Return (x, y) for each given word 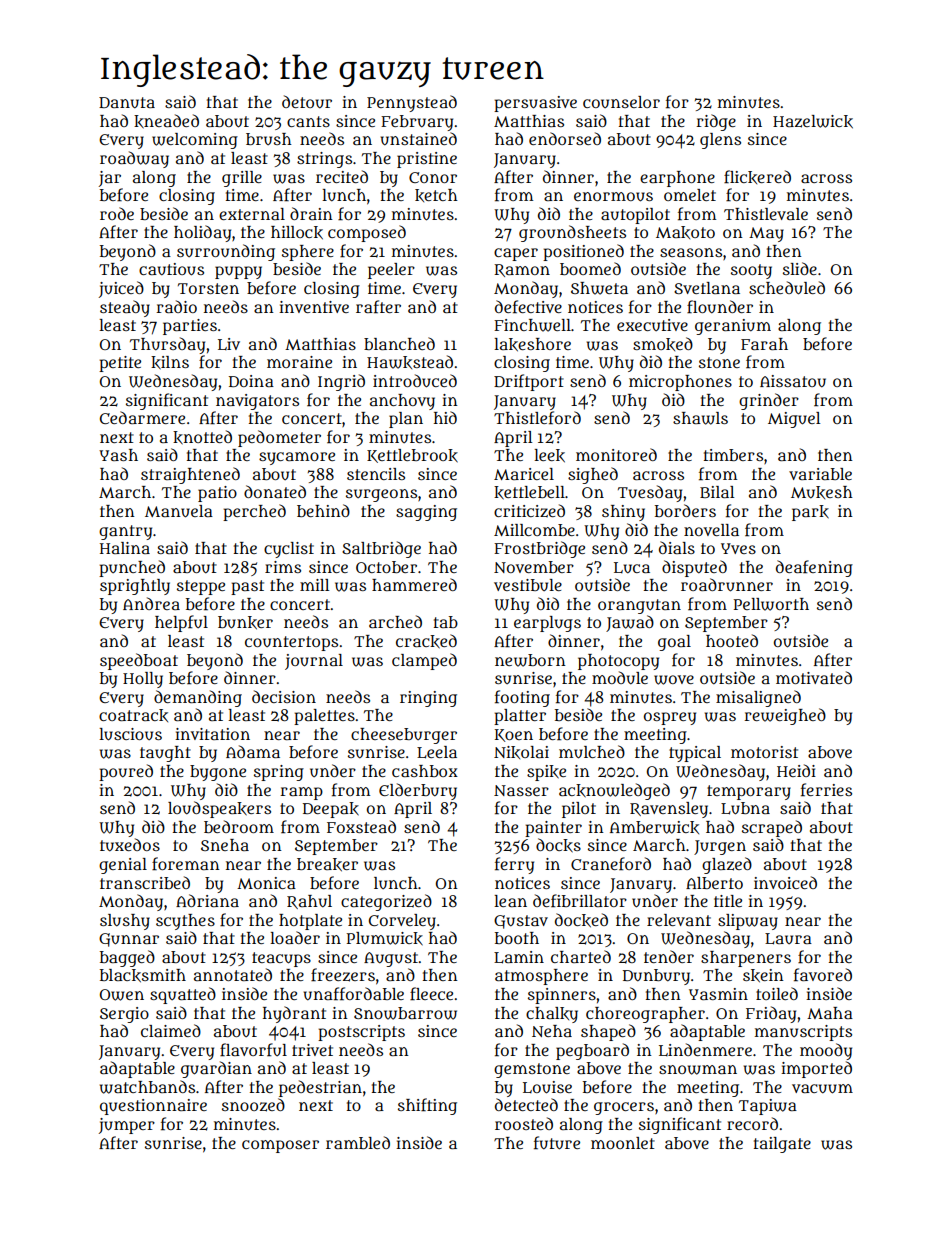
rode (117, 213)
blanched (399, 343)
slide (800, 268)
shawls (700, 418)
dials (677, 547)
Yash (118, 455)
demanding (198, 698)
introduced (415, 381)
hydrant (294, 1014)
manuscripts (803, 1033)
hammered (414, 584)
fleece (431, 994)
